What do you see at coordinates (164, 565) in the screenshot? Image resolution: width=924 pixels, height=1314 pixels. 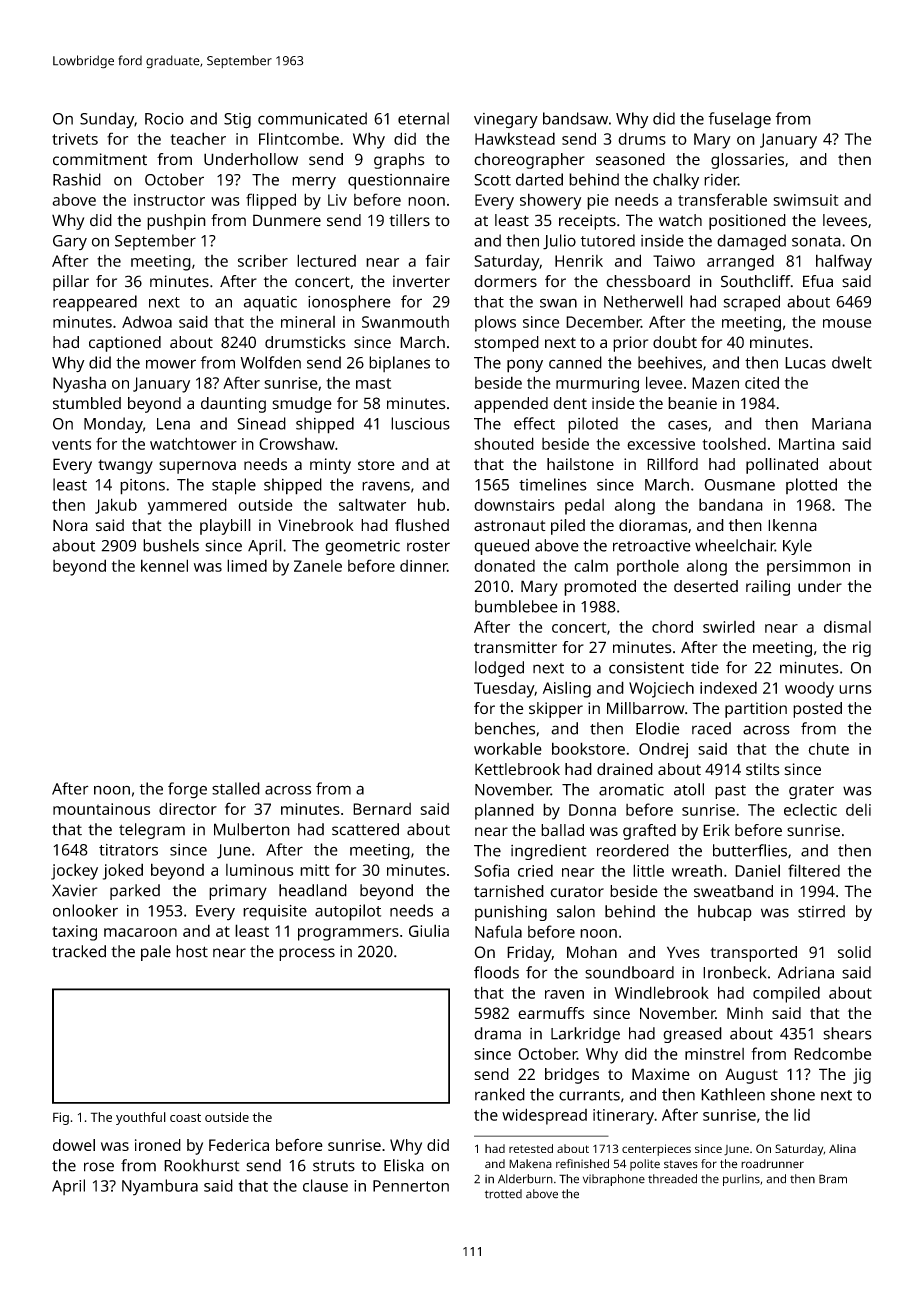 I see `kennel` at bounding box center [164, 565].
